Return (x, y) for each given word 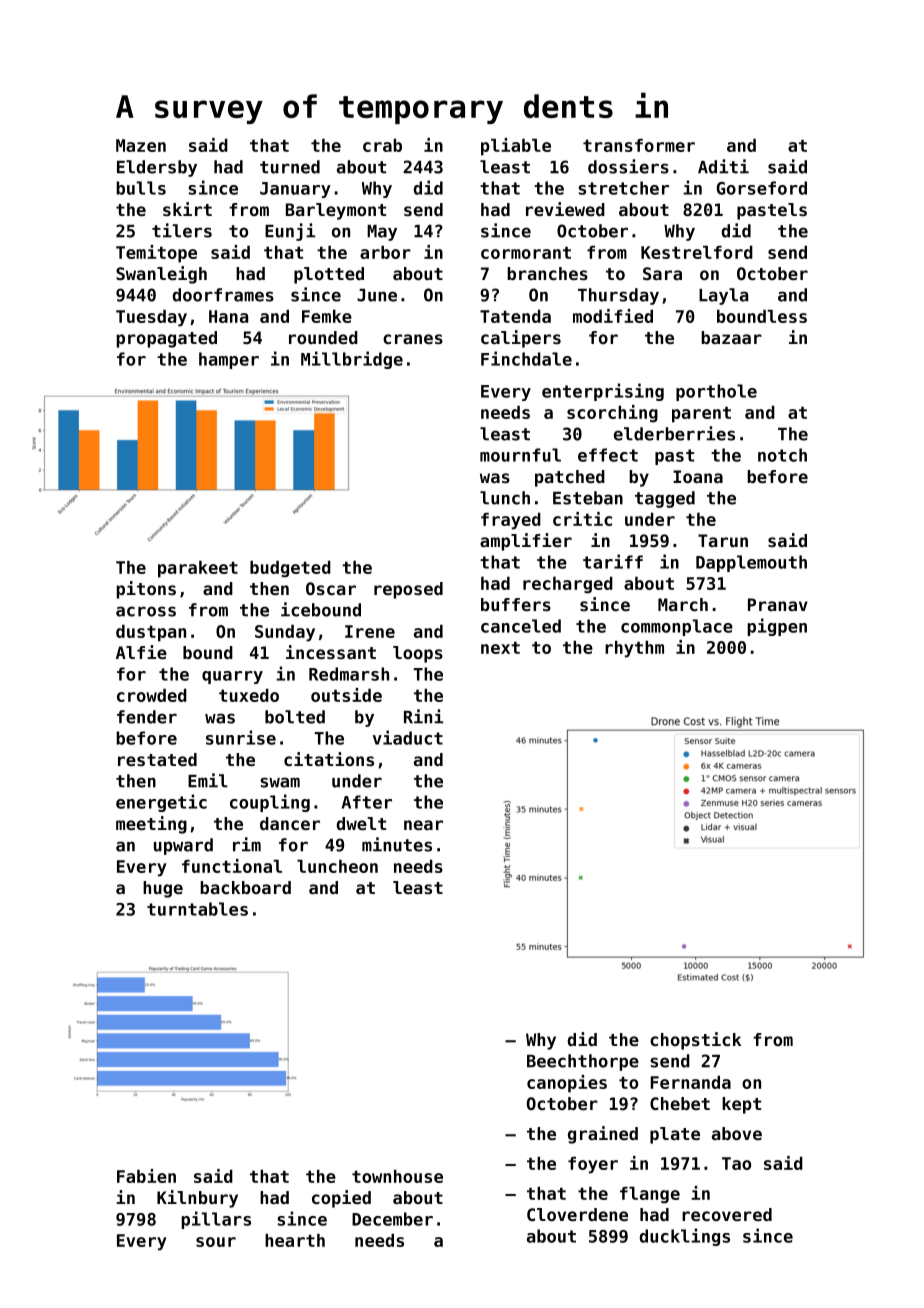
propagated (166, 339)
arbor (385, 252)
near (423, 825)
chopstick (695, 1041)
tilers (182, 230)
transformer (639, 145)
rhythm (634, 649)
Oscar (331, 588)
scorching (612, 414)
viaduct (408, 737)
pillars (216, 1220)
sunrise (241, 737)
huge (163, 889)
